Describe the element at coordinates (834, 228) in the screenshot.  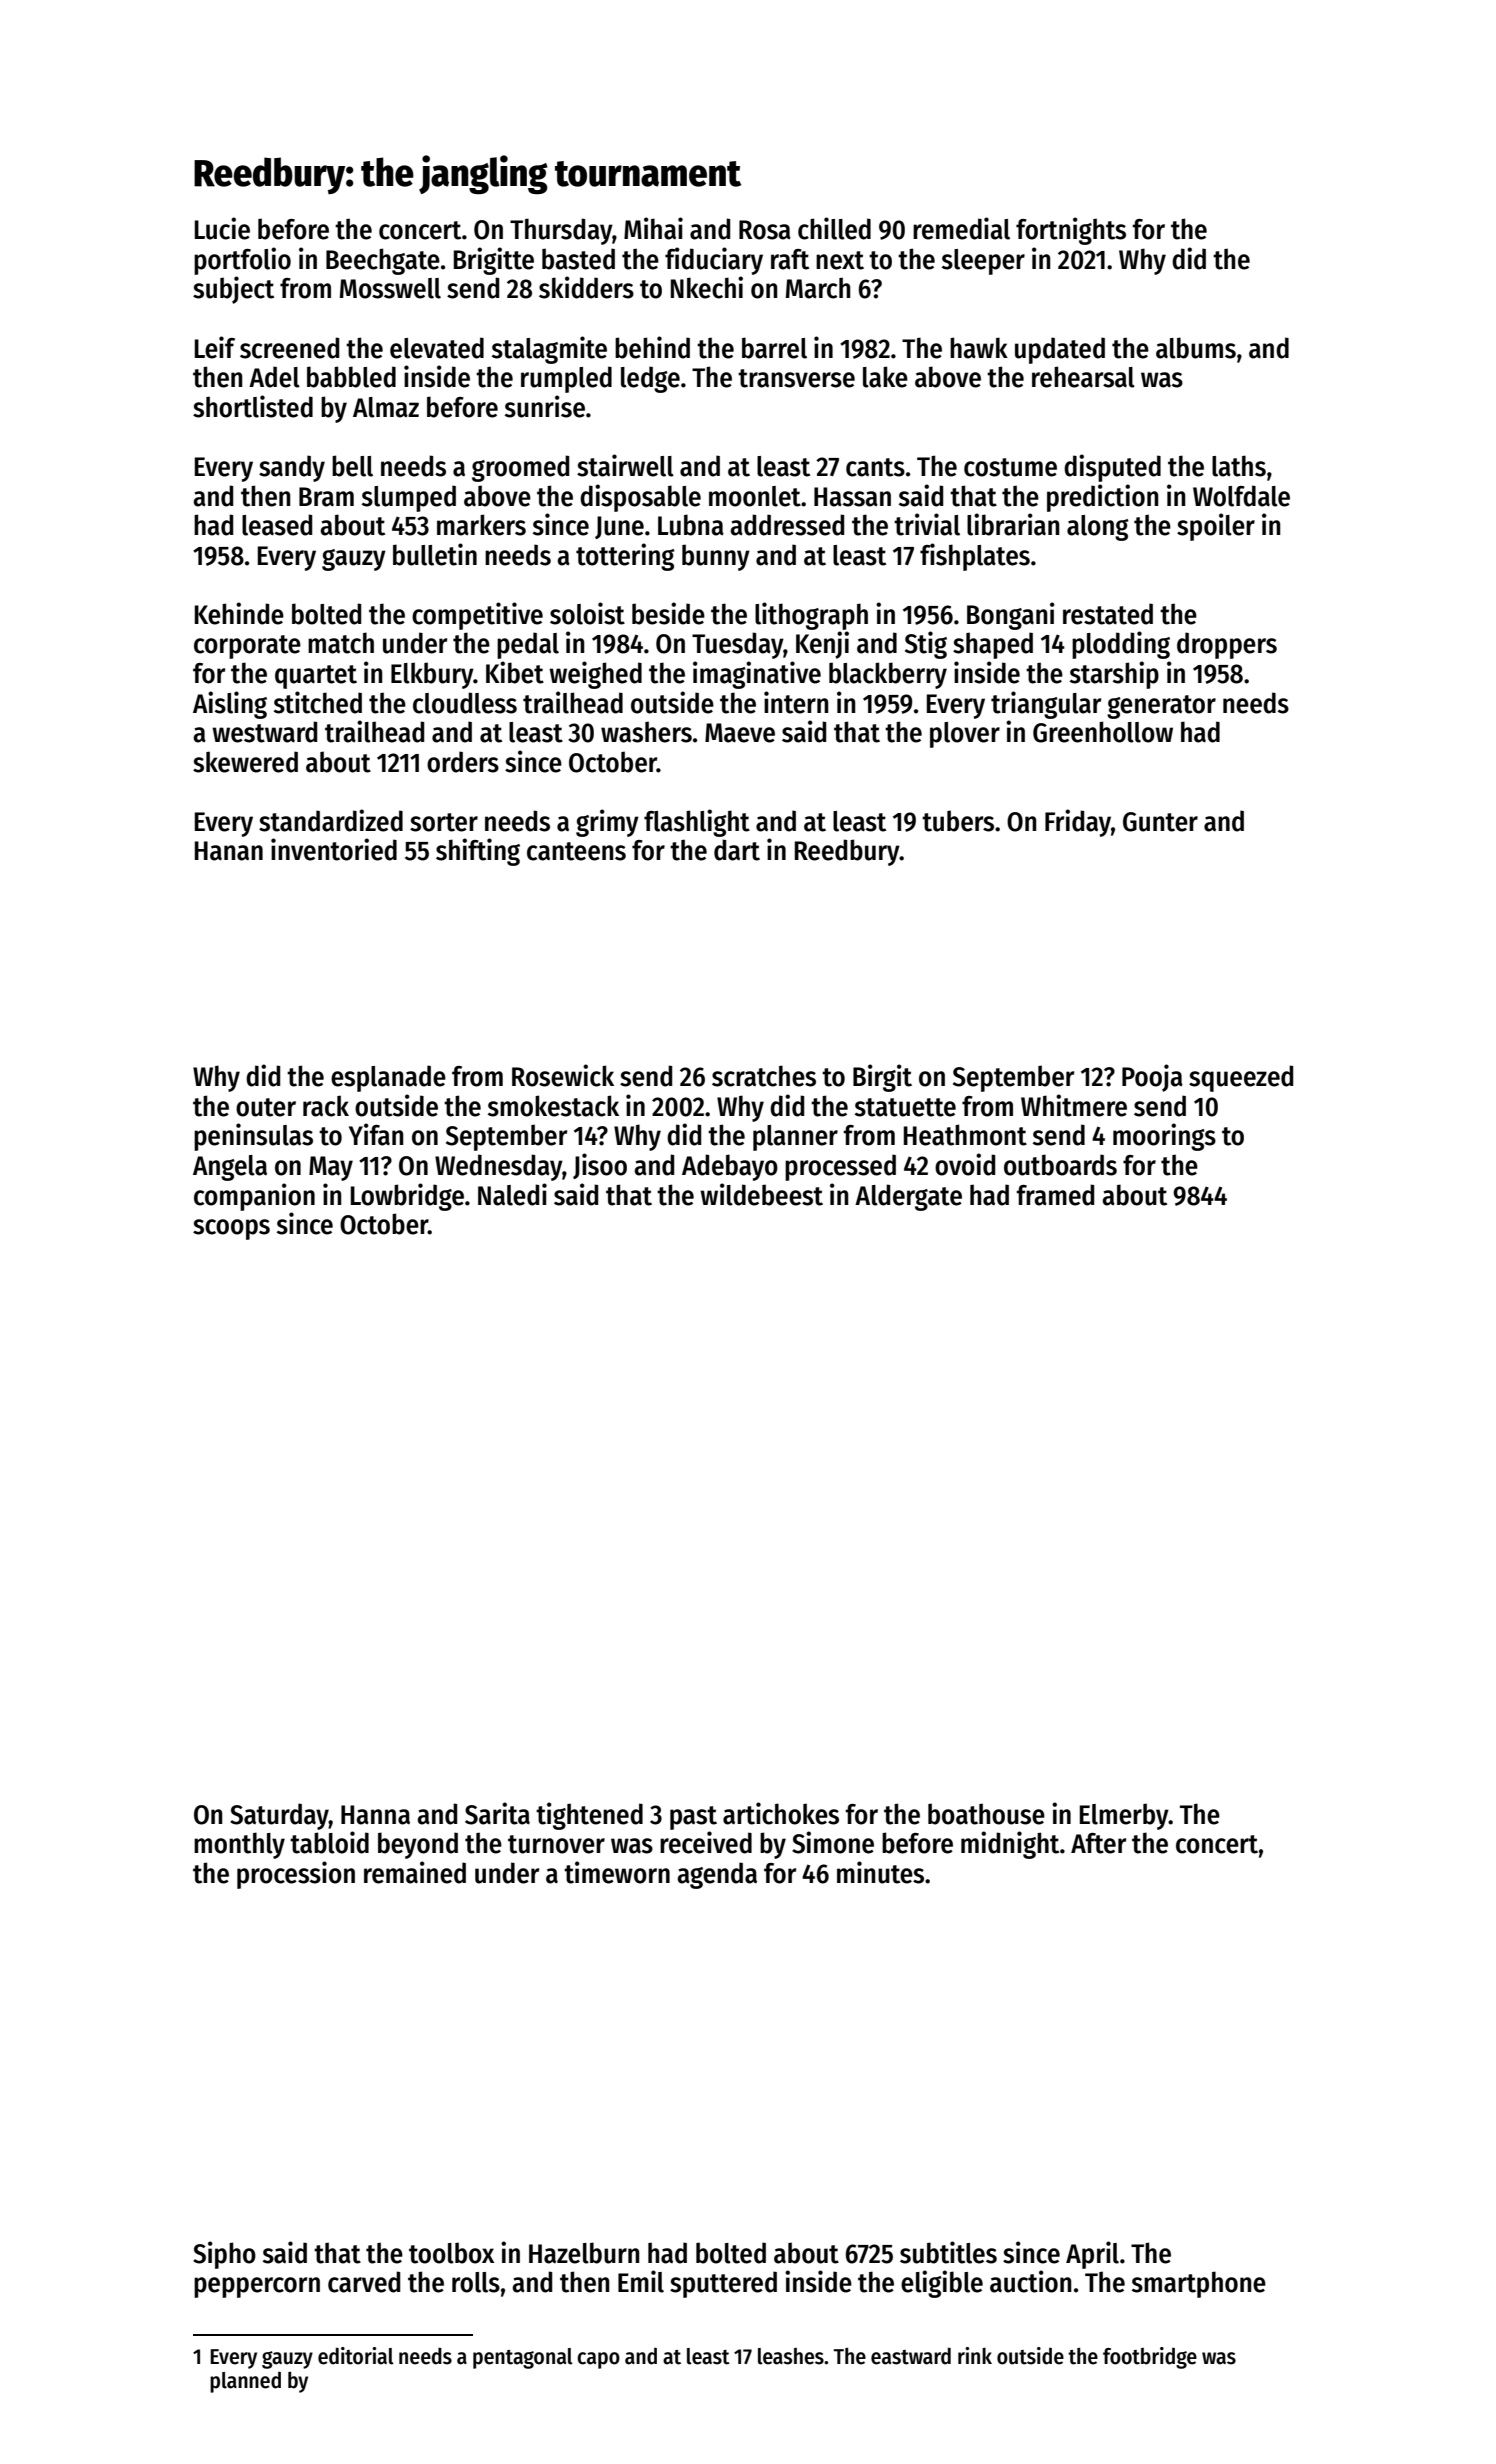
I see `chilled` at that location.
